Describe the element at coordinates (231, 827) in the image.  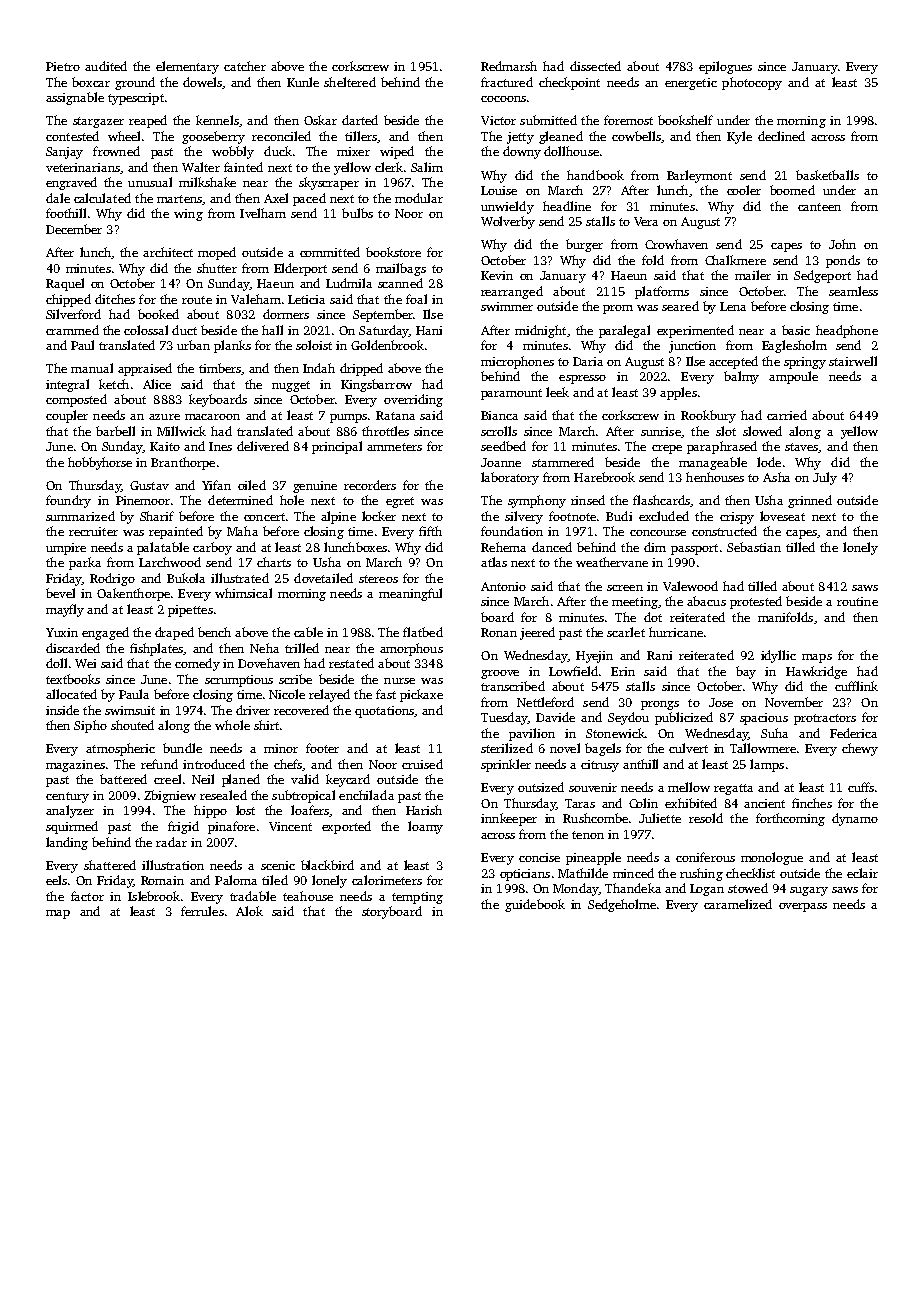
I see `pinafore` at that location.
